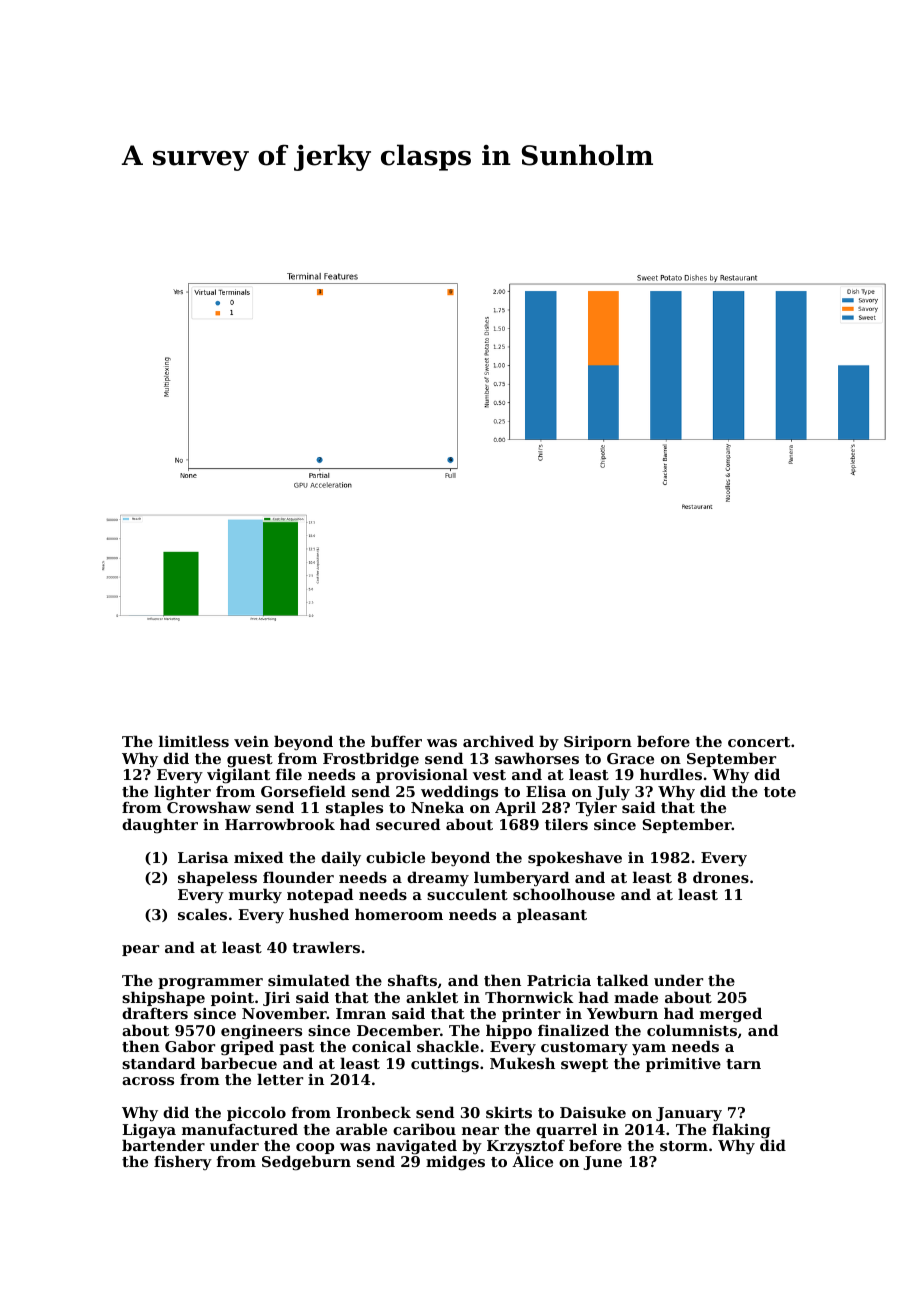 This document has width=924, height=1314. Describe the element at coordinates (149, 1131) in the document. I see `Ligaya` at that location.
